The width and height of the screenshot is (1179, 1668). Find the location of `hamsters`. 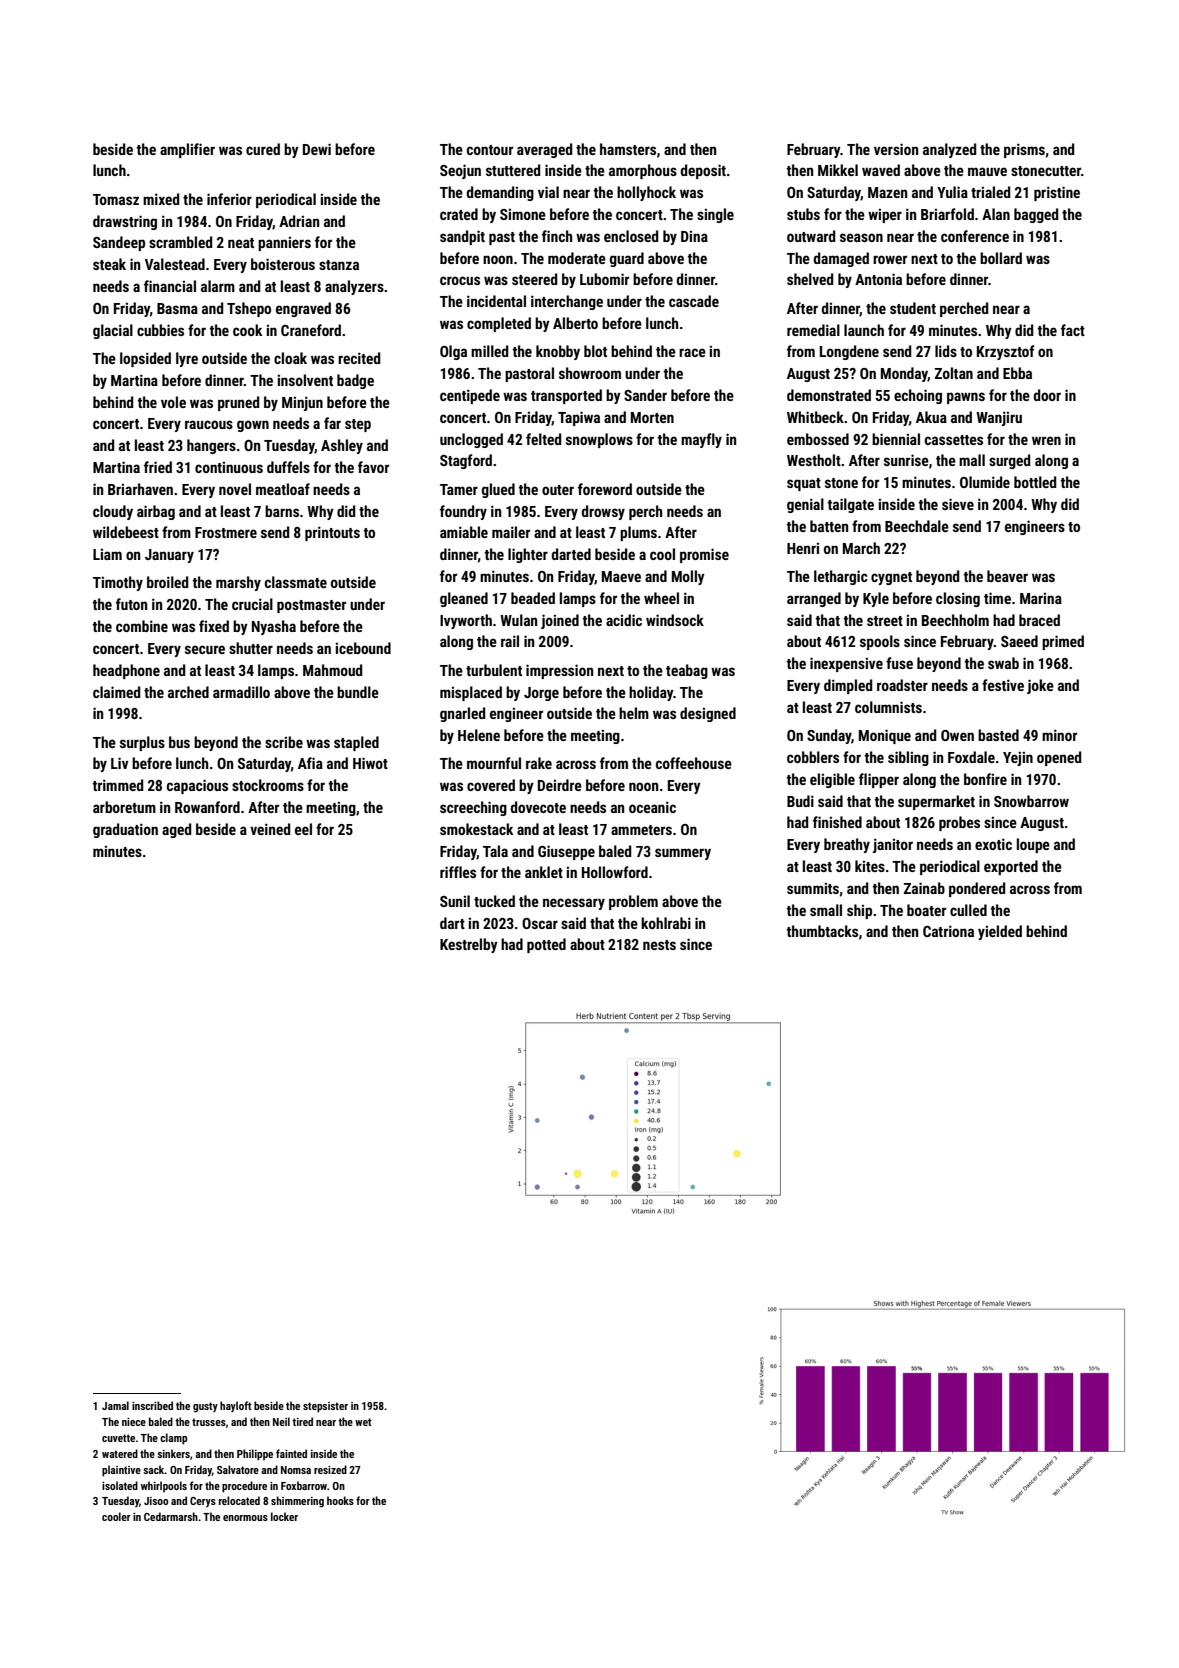

hamsters is located at coordinates (628, 149).
